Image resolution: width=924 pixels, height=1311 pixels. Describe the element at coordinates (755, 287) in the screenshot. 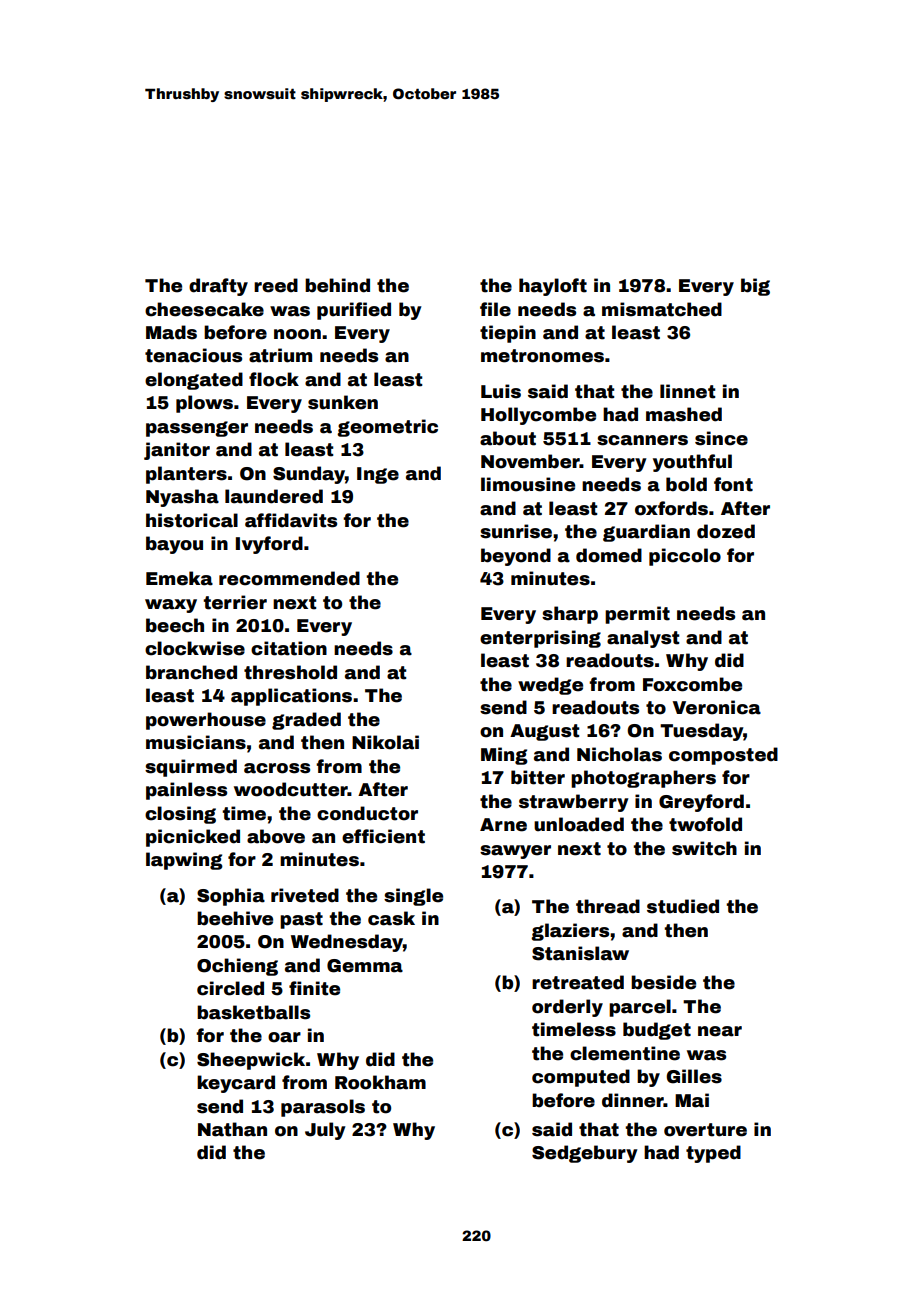

I see `big` at that location.
